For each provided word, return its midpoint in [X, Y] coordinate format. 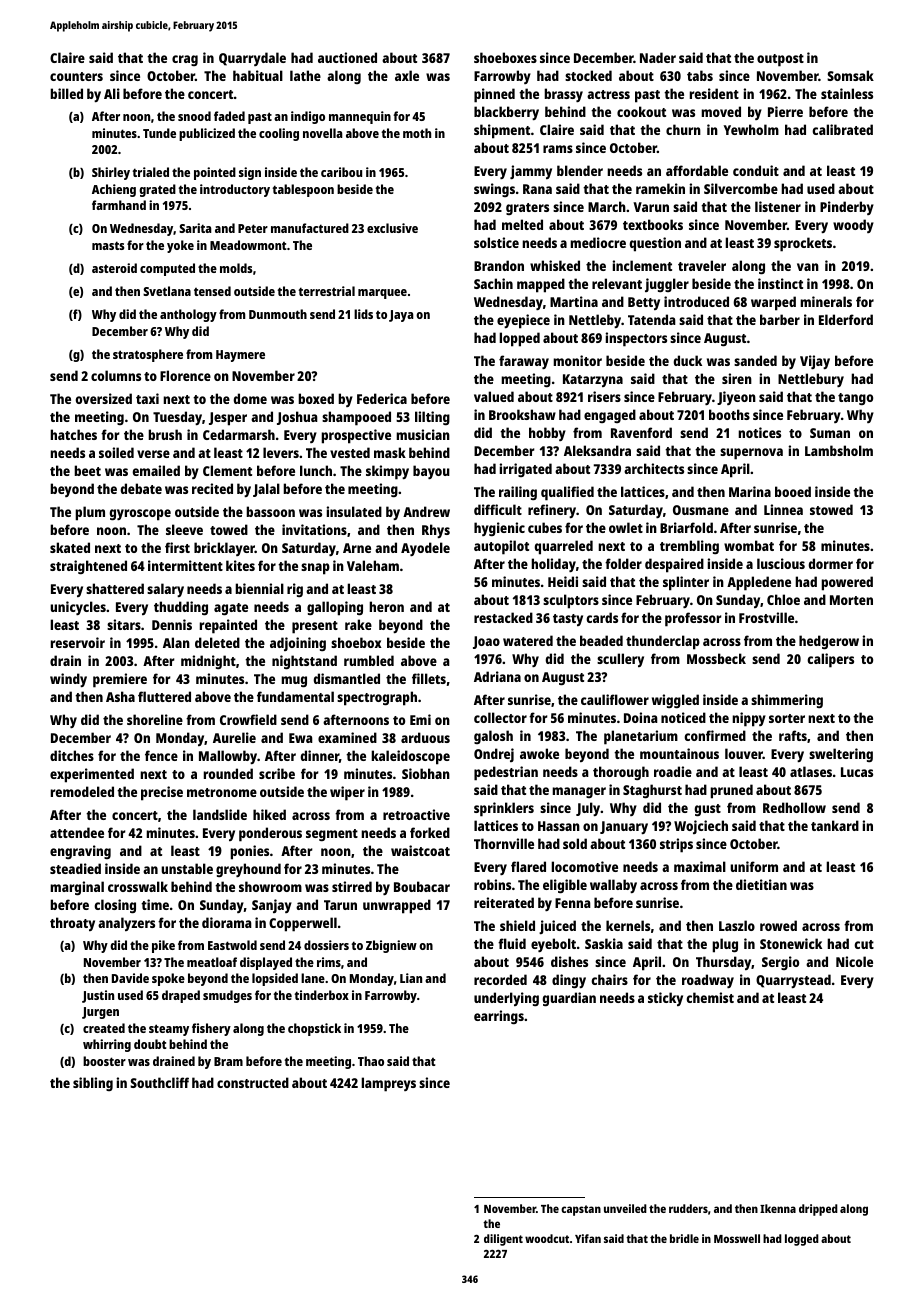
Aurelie [234, 737]
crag [185, 60]
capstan [581, 1210]
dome [250, 398]
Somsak [850, 75]
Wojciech [701, 827]
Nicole [854, 961]
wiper [347, 793]
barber [780, 319]
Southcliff [159, 1082]
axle [407, 75]
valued [494, 396]
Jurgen [100, 1013]
